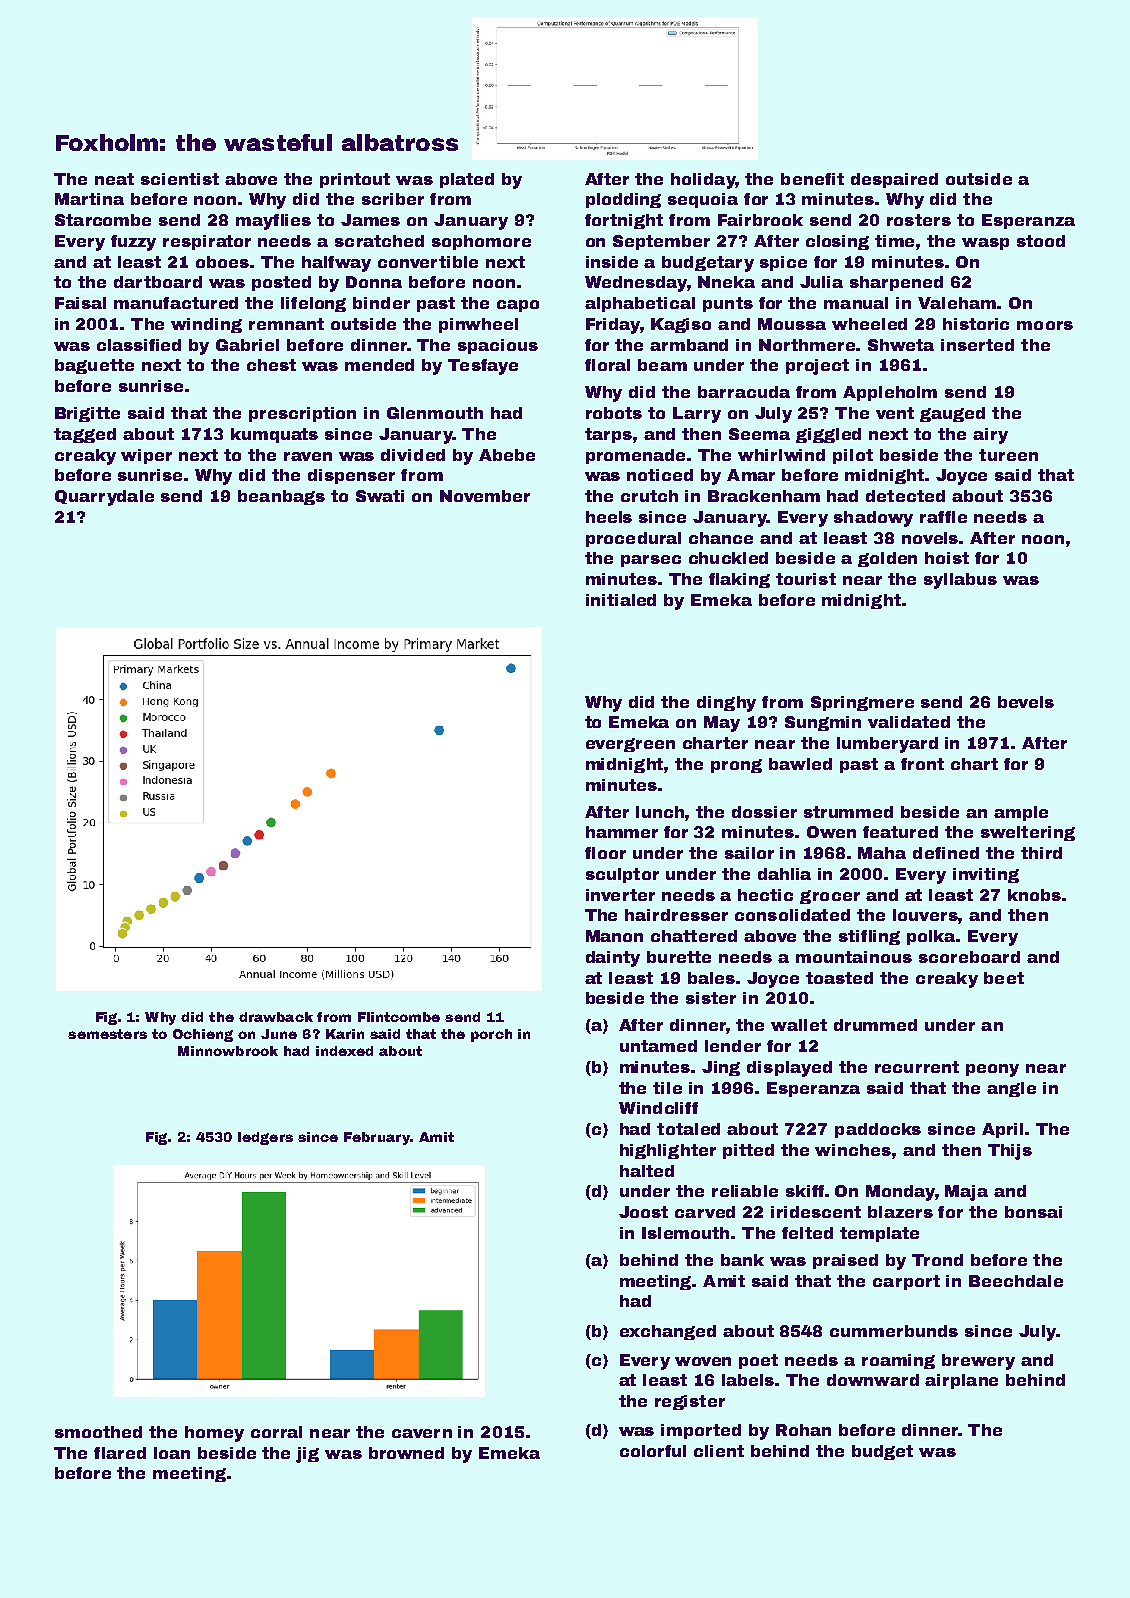 The height and width of the screenshot is (1598, 1130). What do you see at coordinates (399, 1017) in the screenshot?
I see `Flintcombe` at bounding box center [399, 1017].
